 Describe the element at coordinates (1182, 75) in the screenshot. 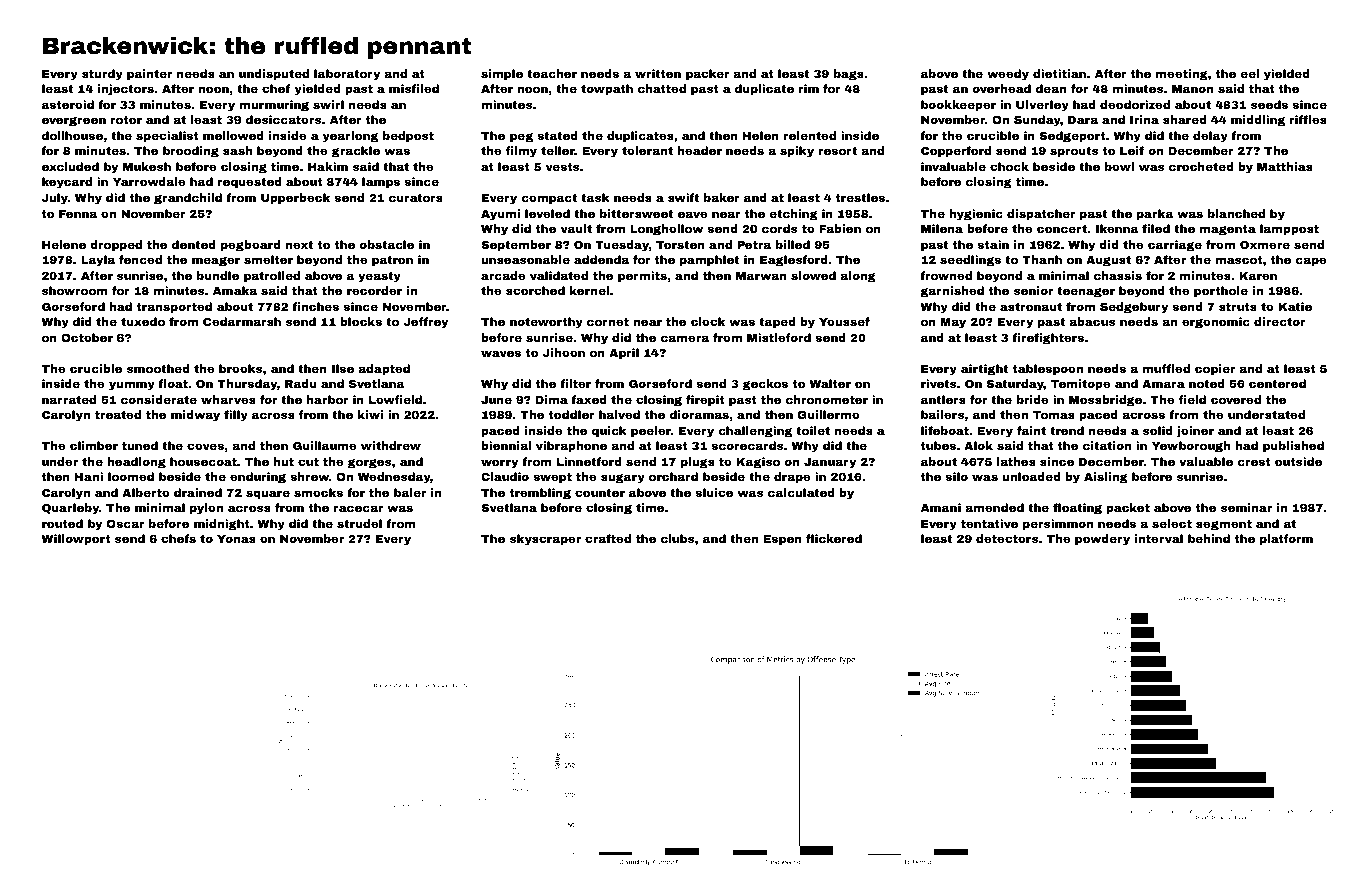

I see `meeting` at that location.
